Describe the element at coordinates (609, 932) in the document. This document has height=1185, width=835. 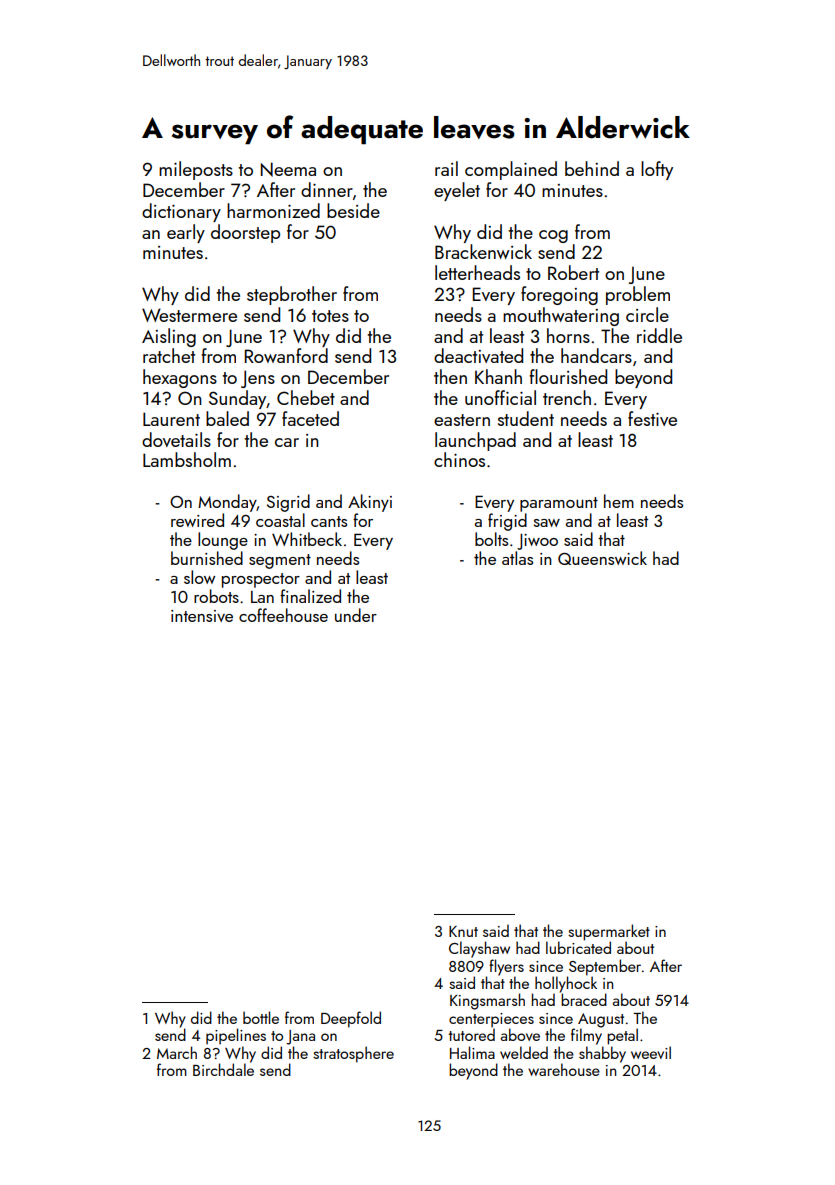
I see `supermarket` at that location.
